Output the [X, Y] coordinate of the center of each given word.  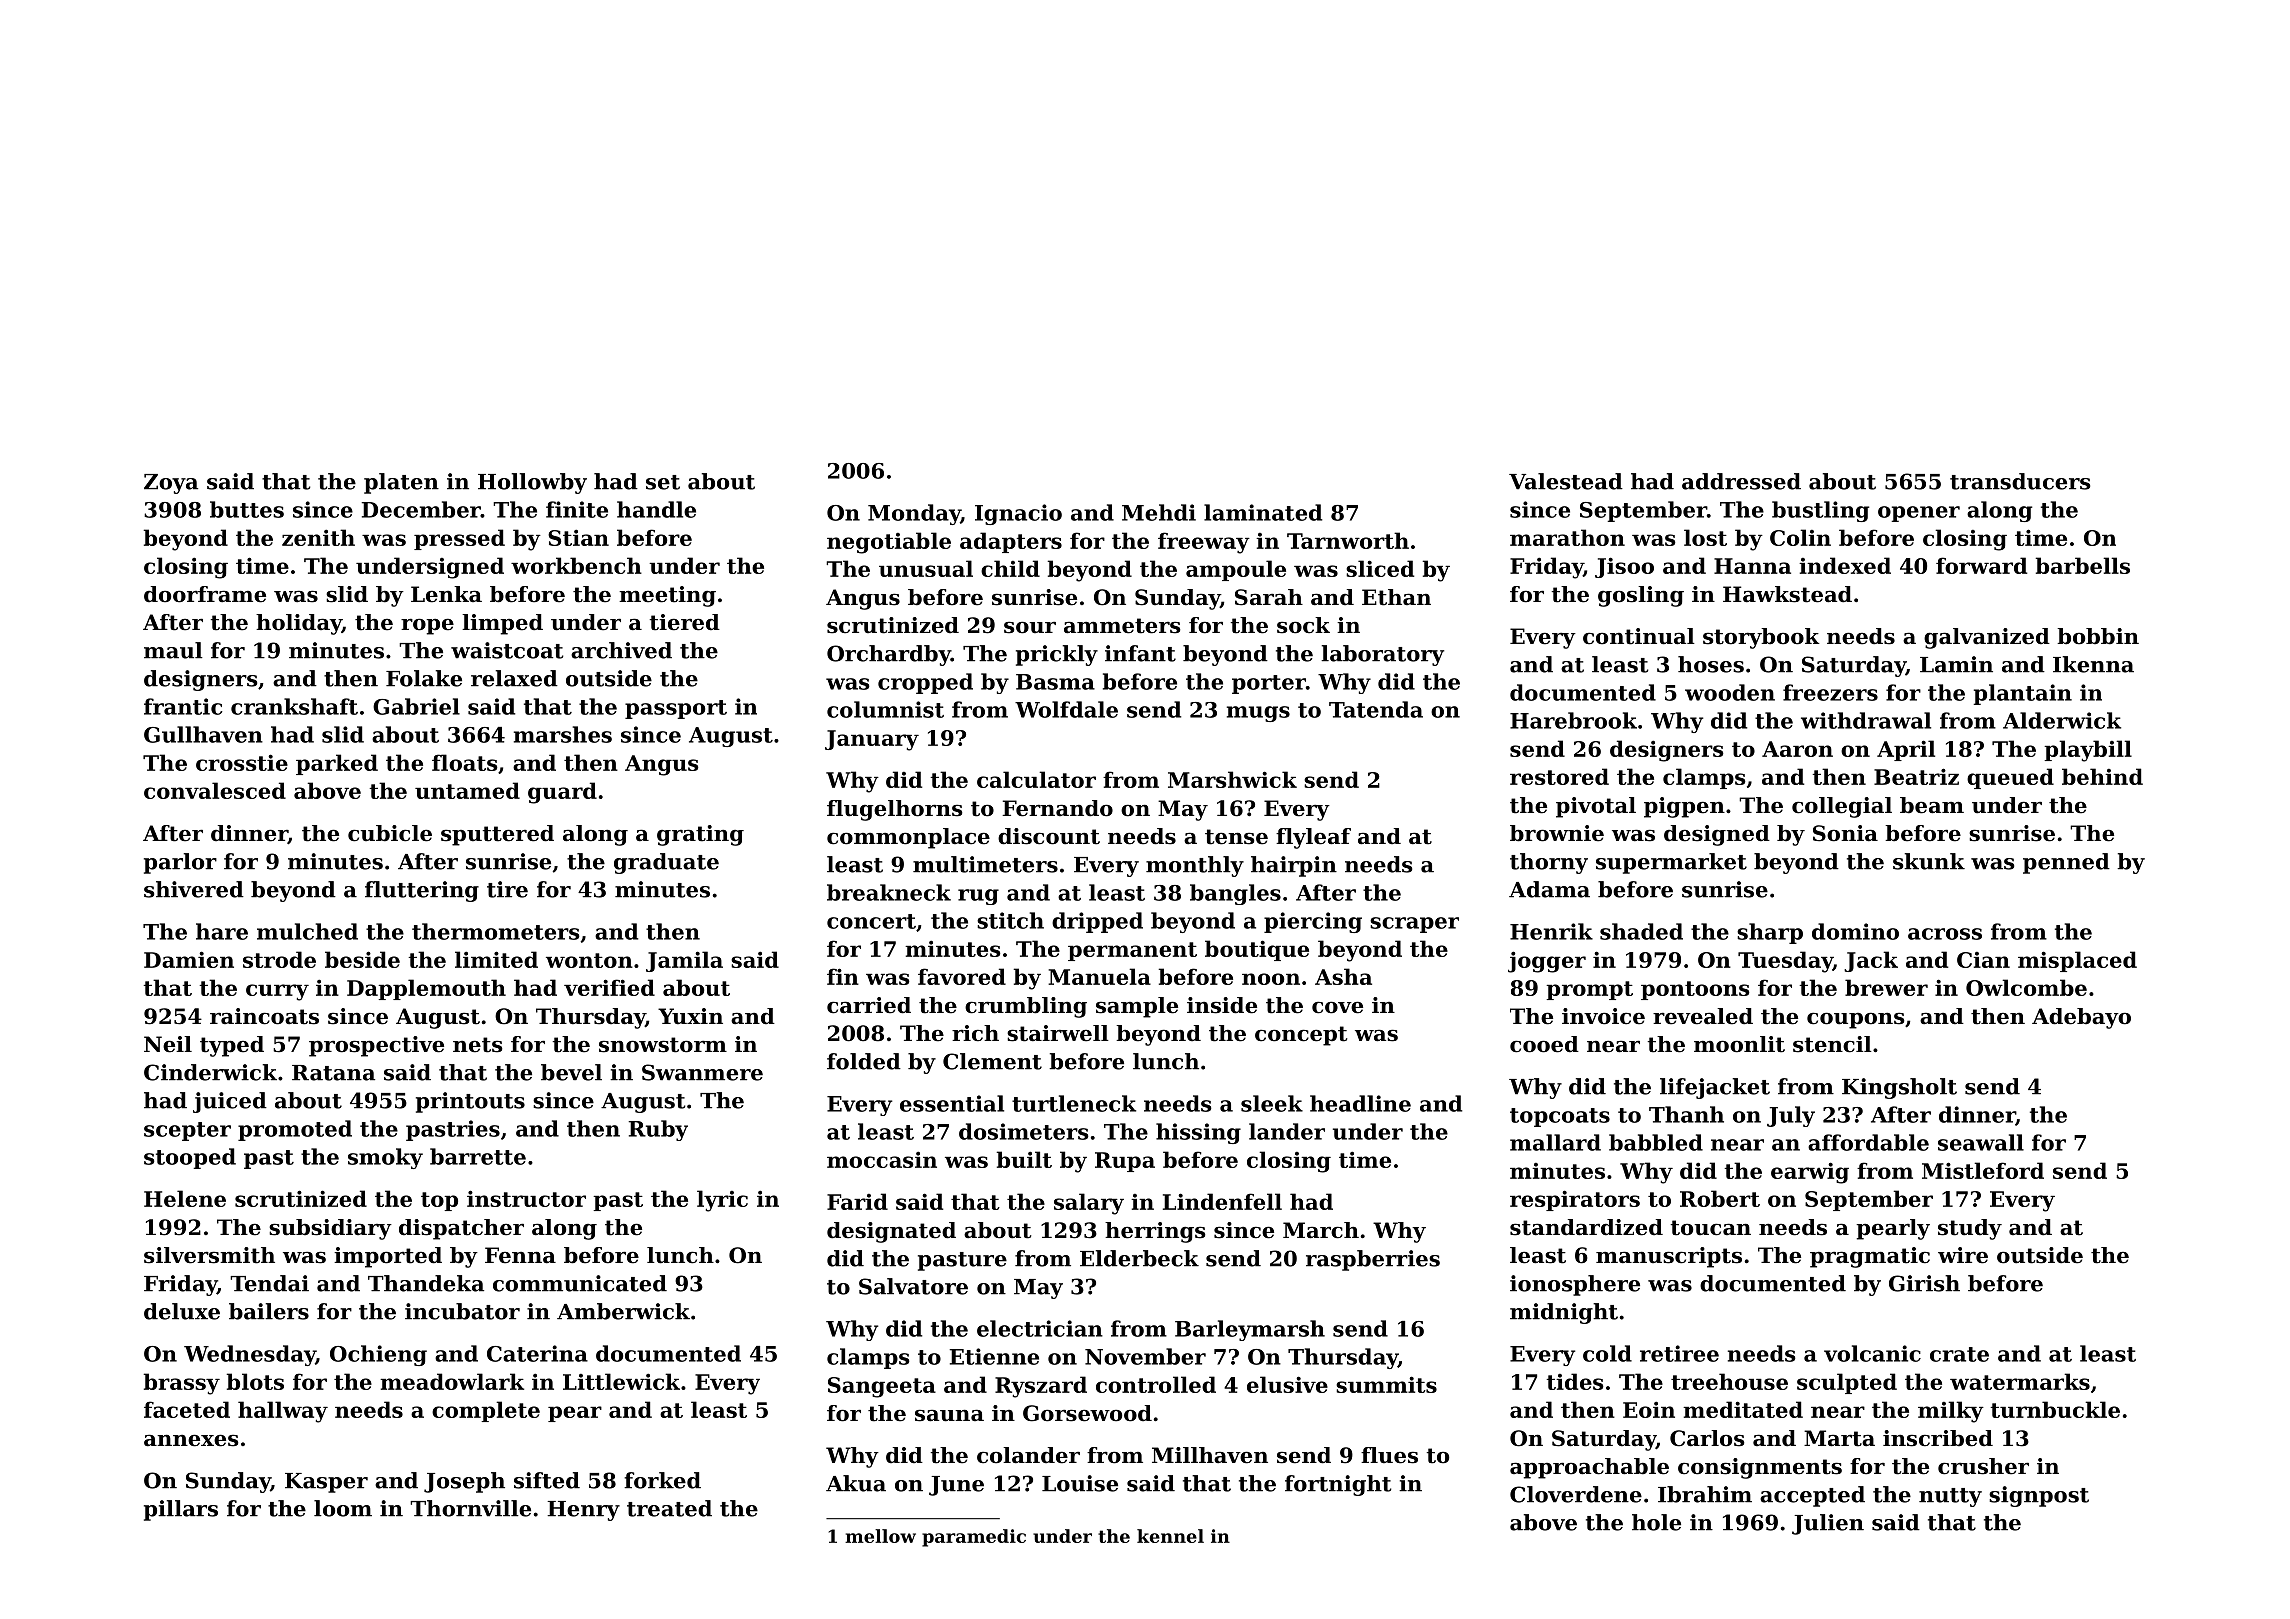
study [1970, 1229]
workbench [576, 565]
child [1010, 568]
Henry [583, 1511]
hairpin [1294, 866]
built [1024, 1159]
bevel [571, 1072]
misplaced [2077, 961]
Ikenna [2093, 664]
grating [700, 835]
